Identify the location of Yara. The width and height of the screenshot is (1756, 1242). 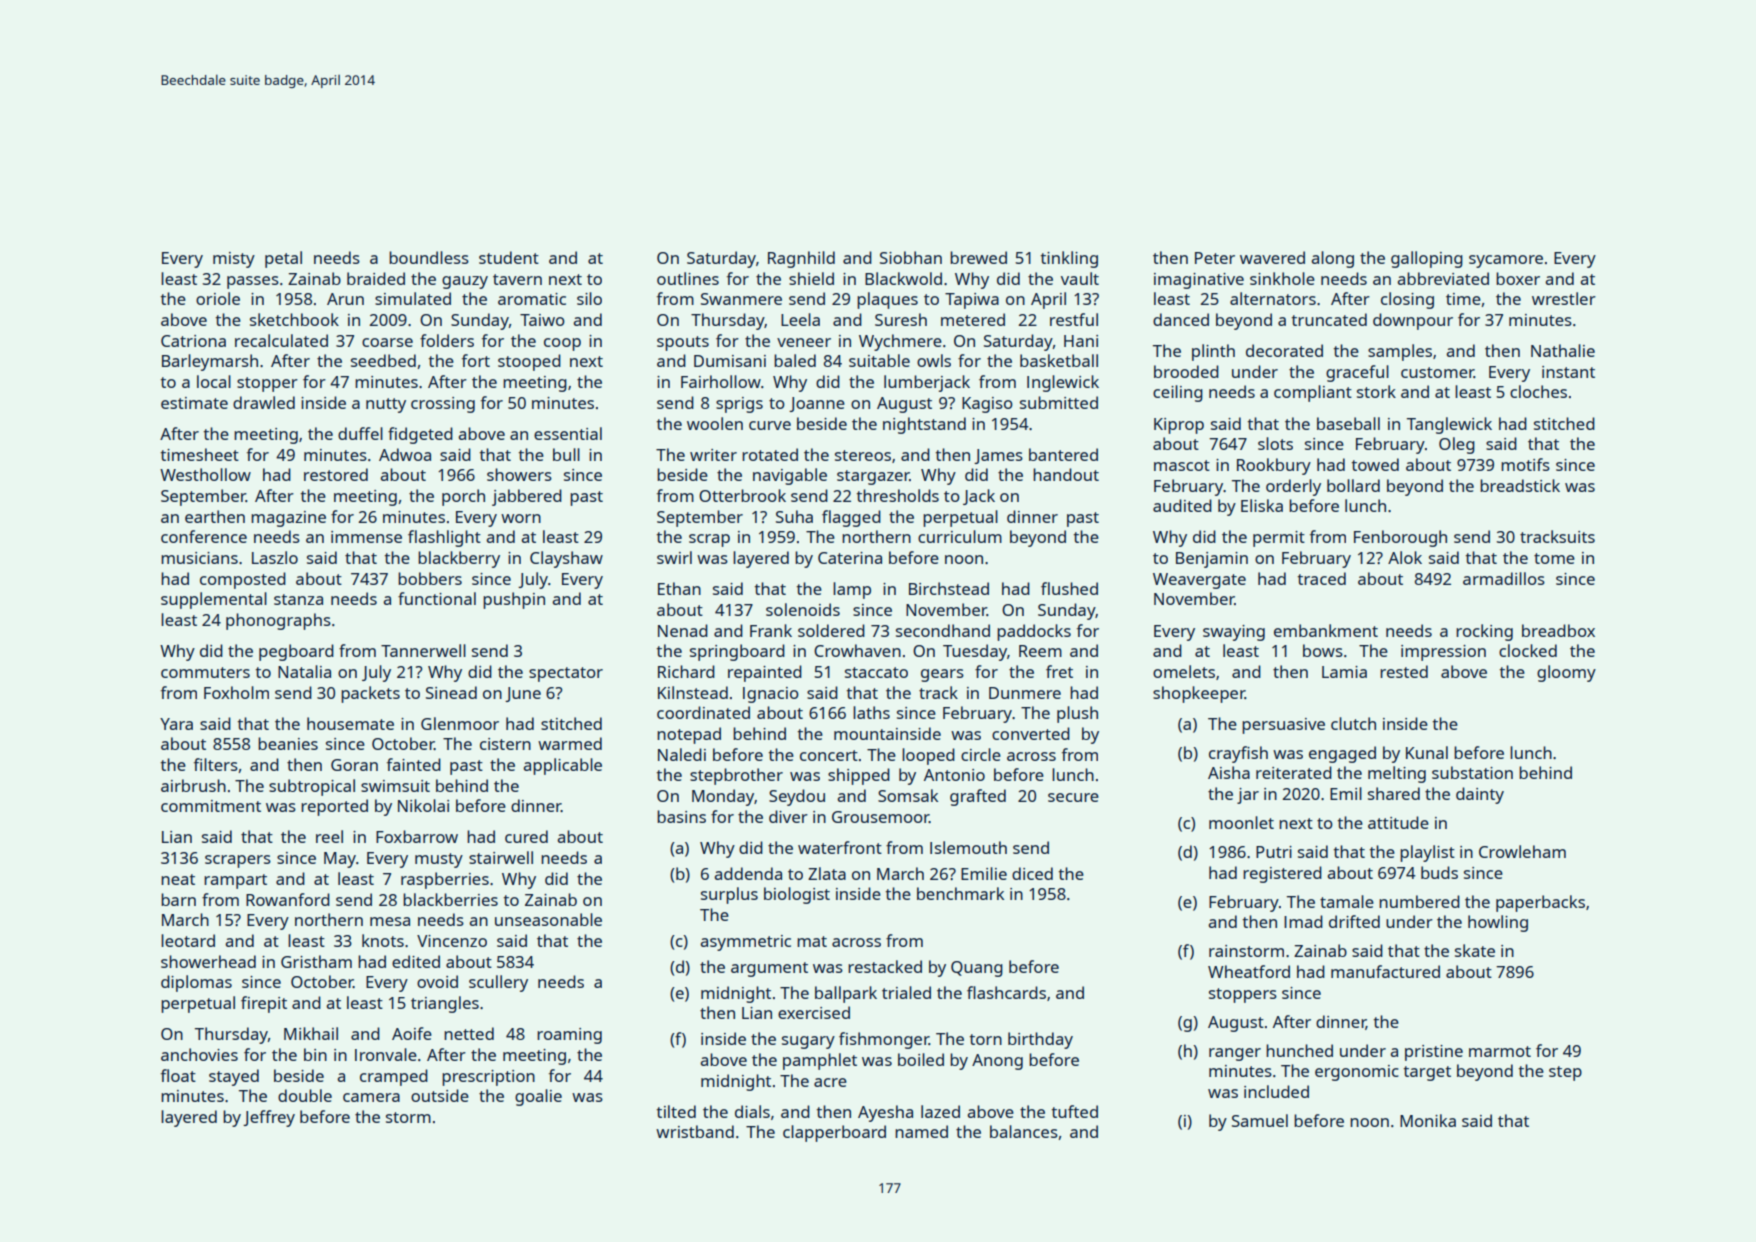
(176, 724).
